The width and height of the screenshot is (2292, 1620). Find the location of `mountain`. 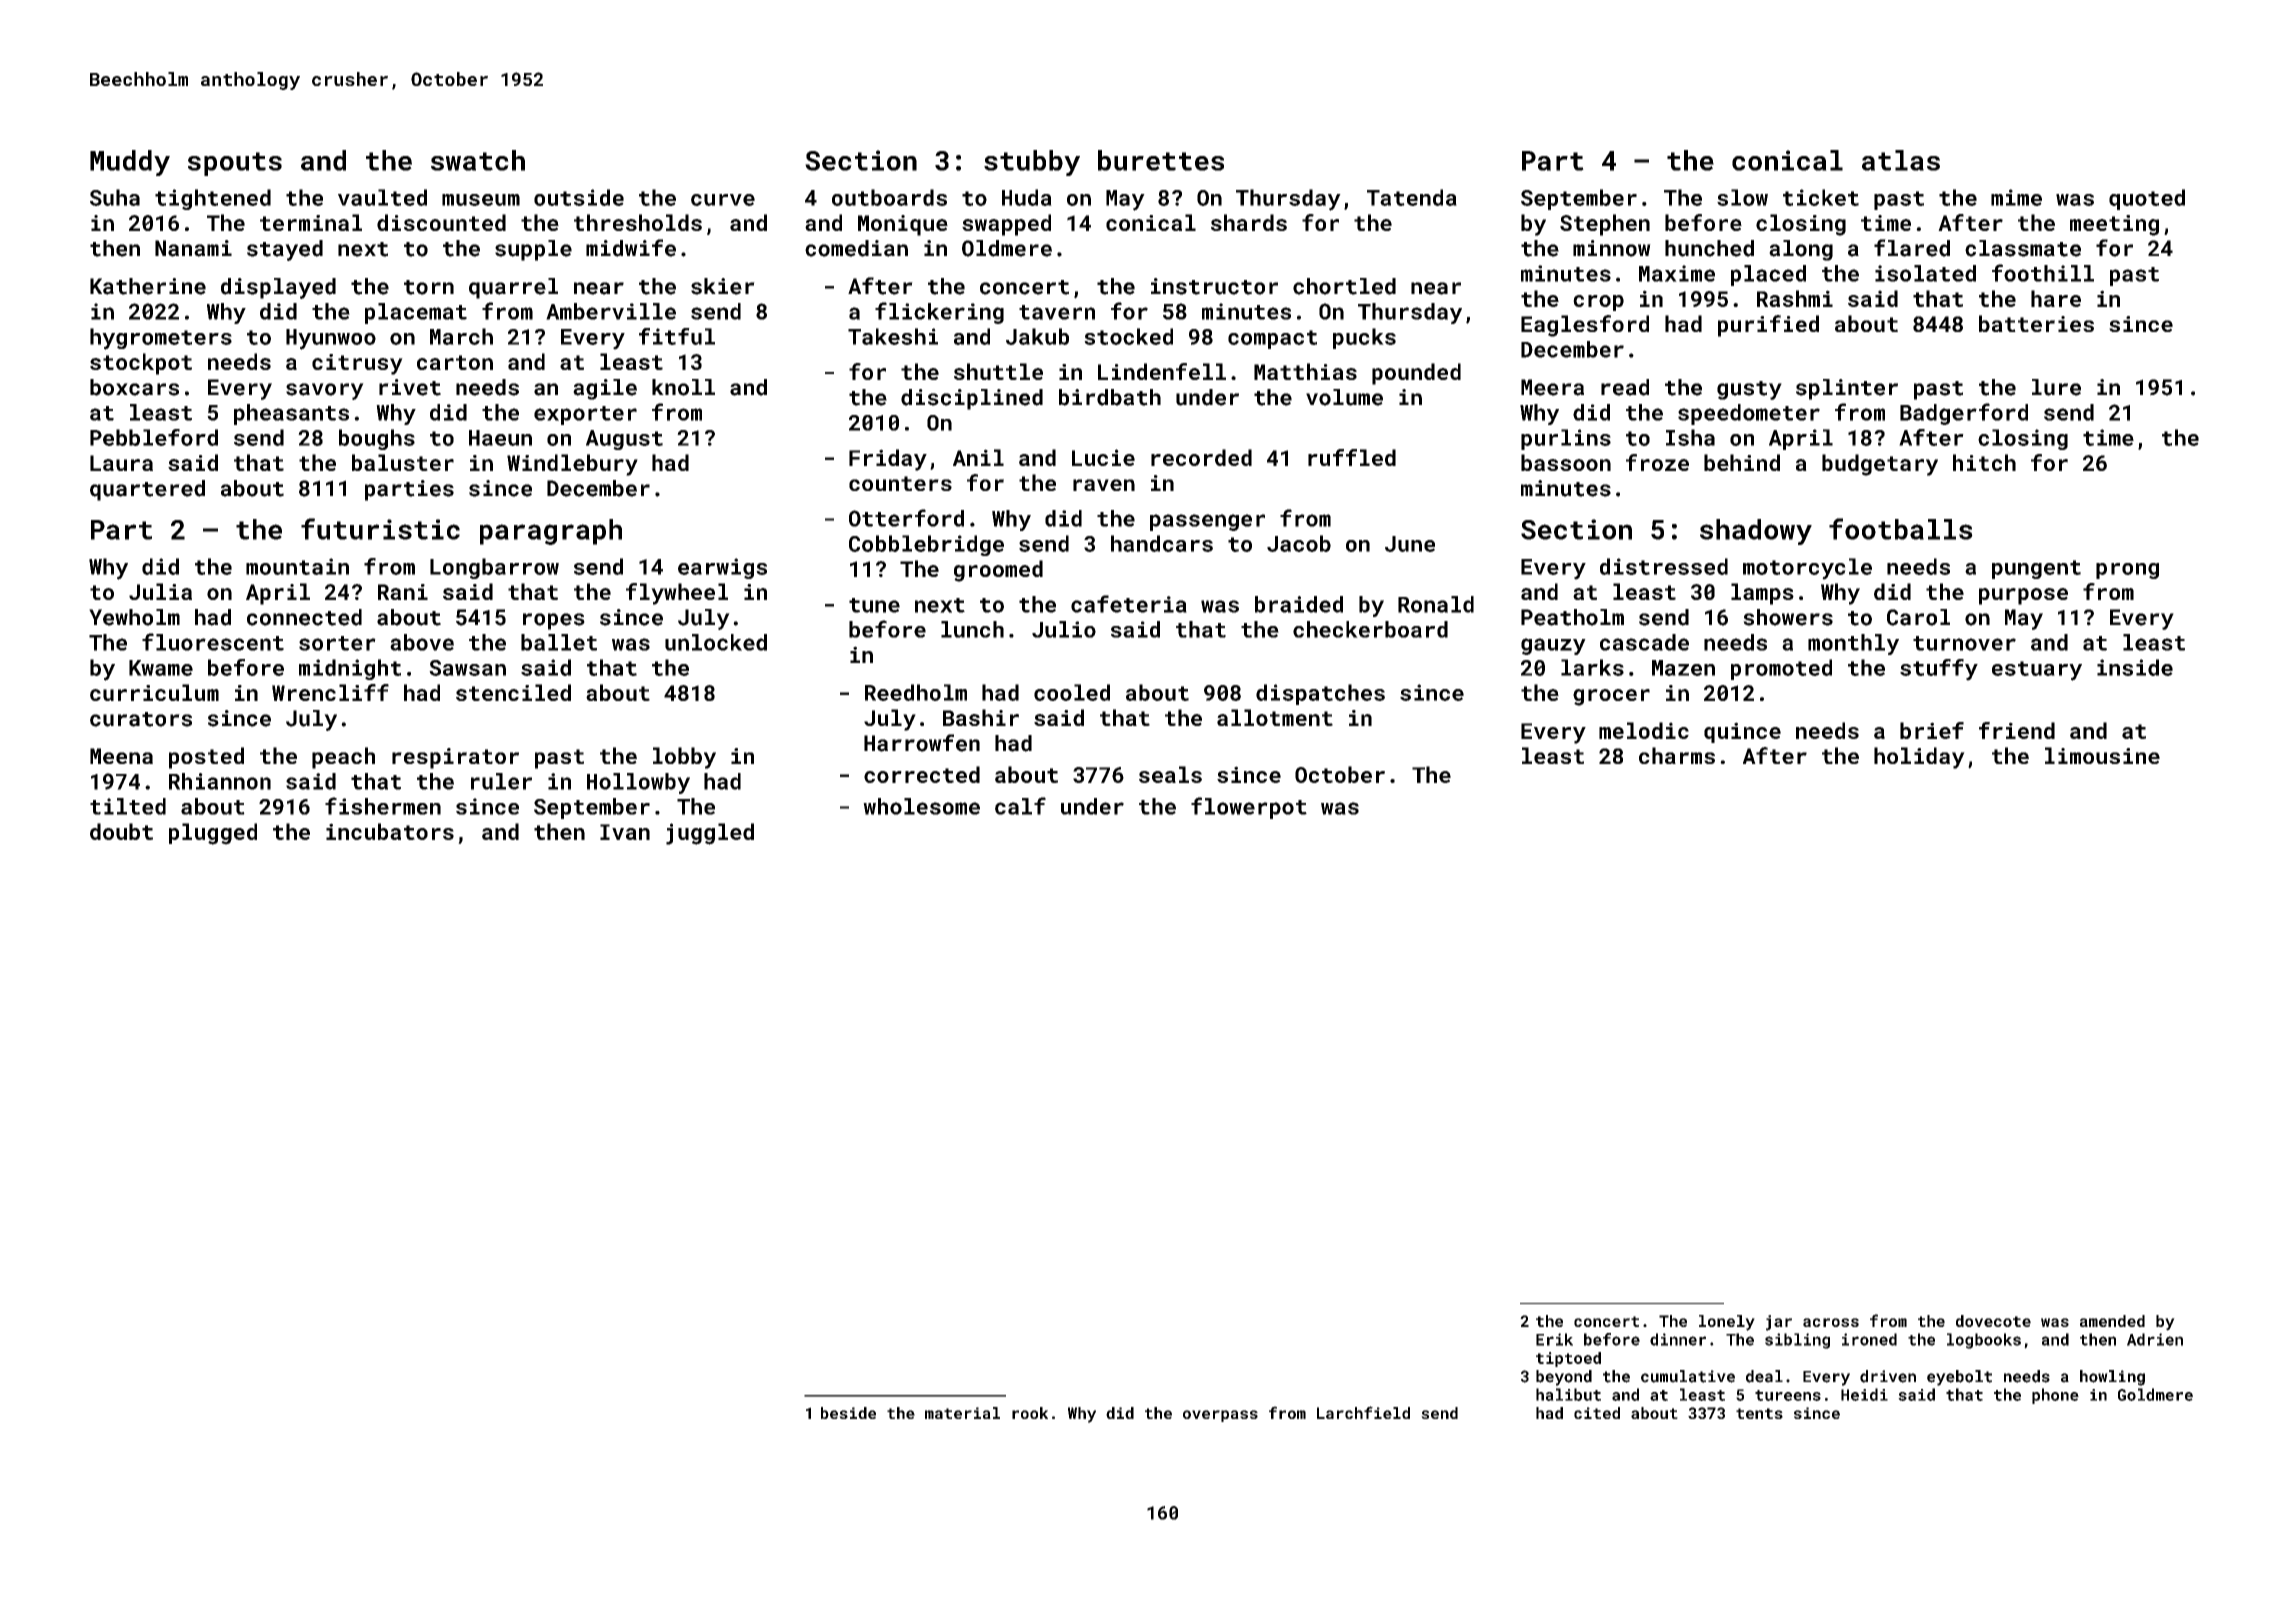

mountain is located at coordinates (297, 566).
